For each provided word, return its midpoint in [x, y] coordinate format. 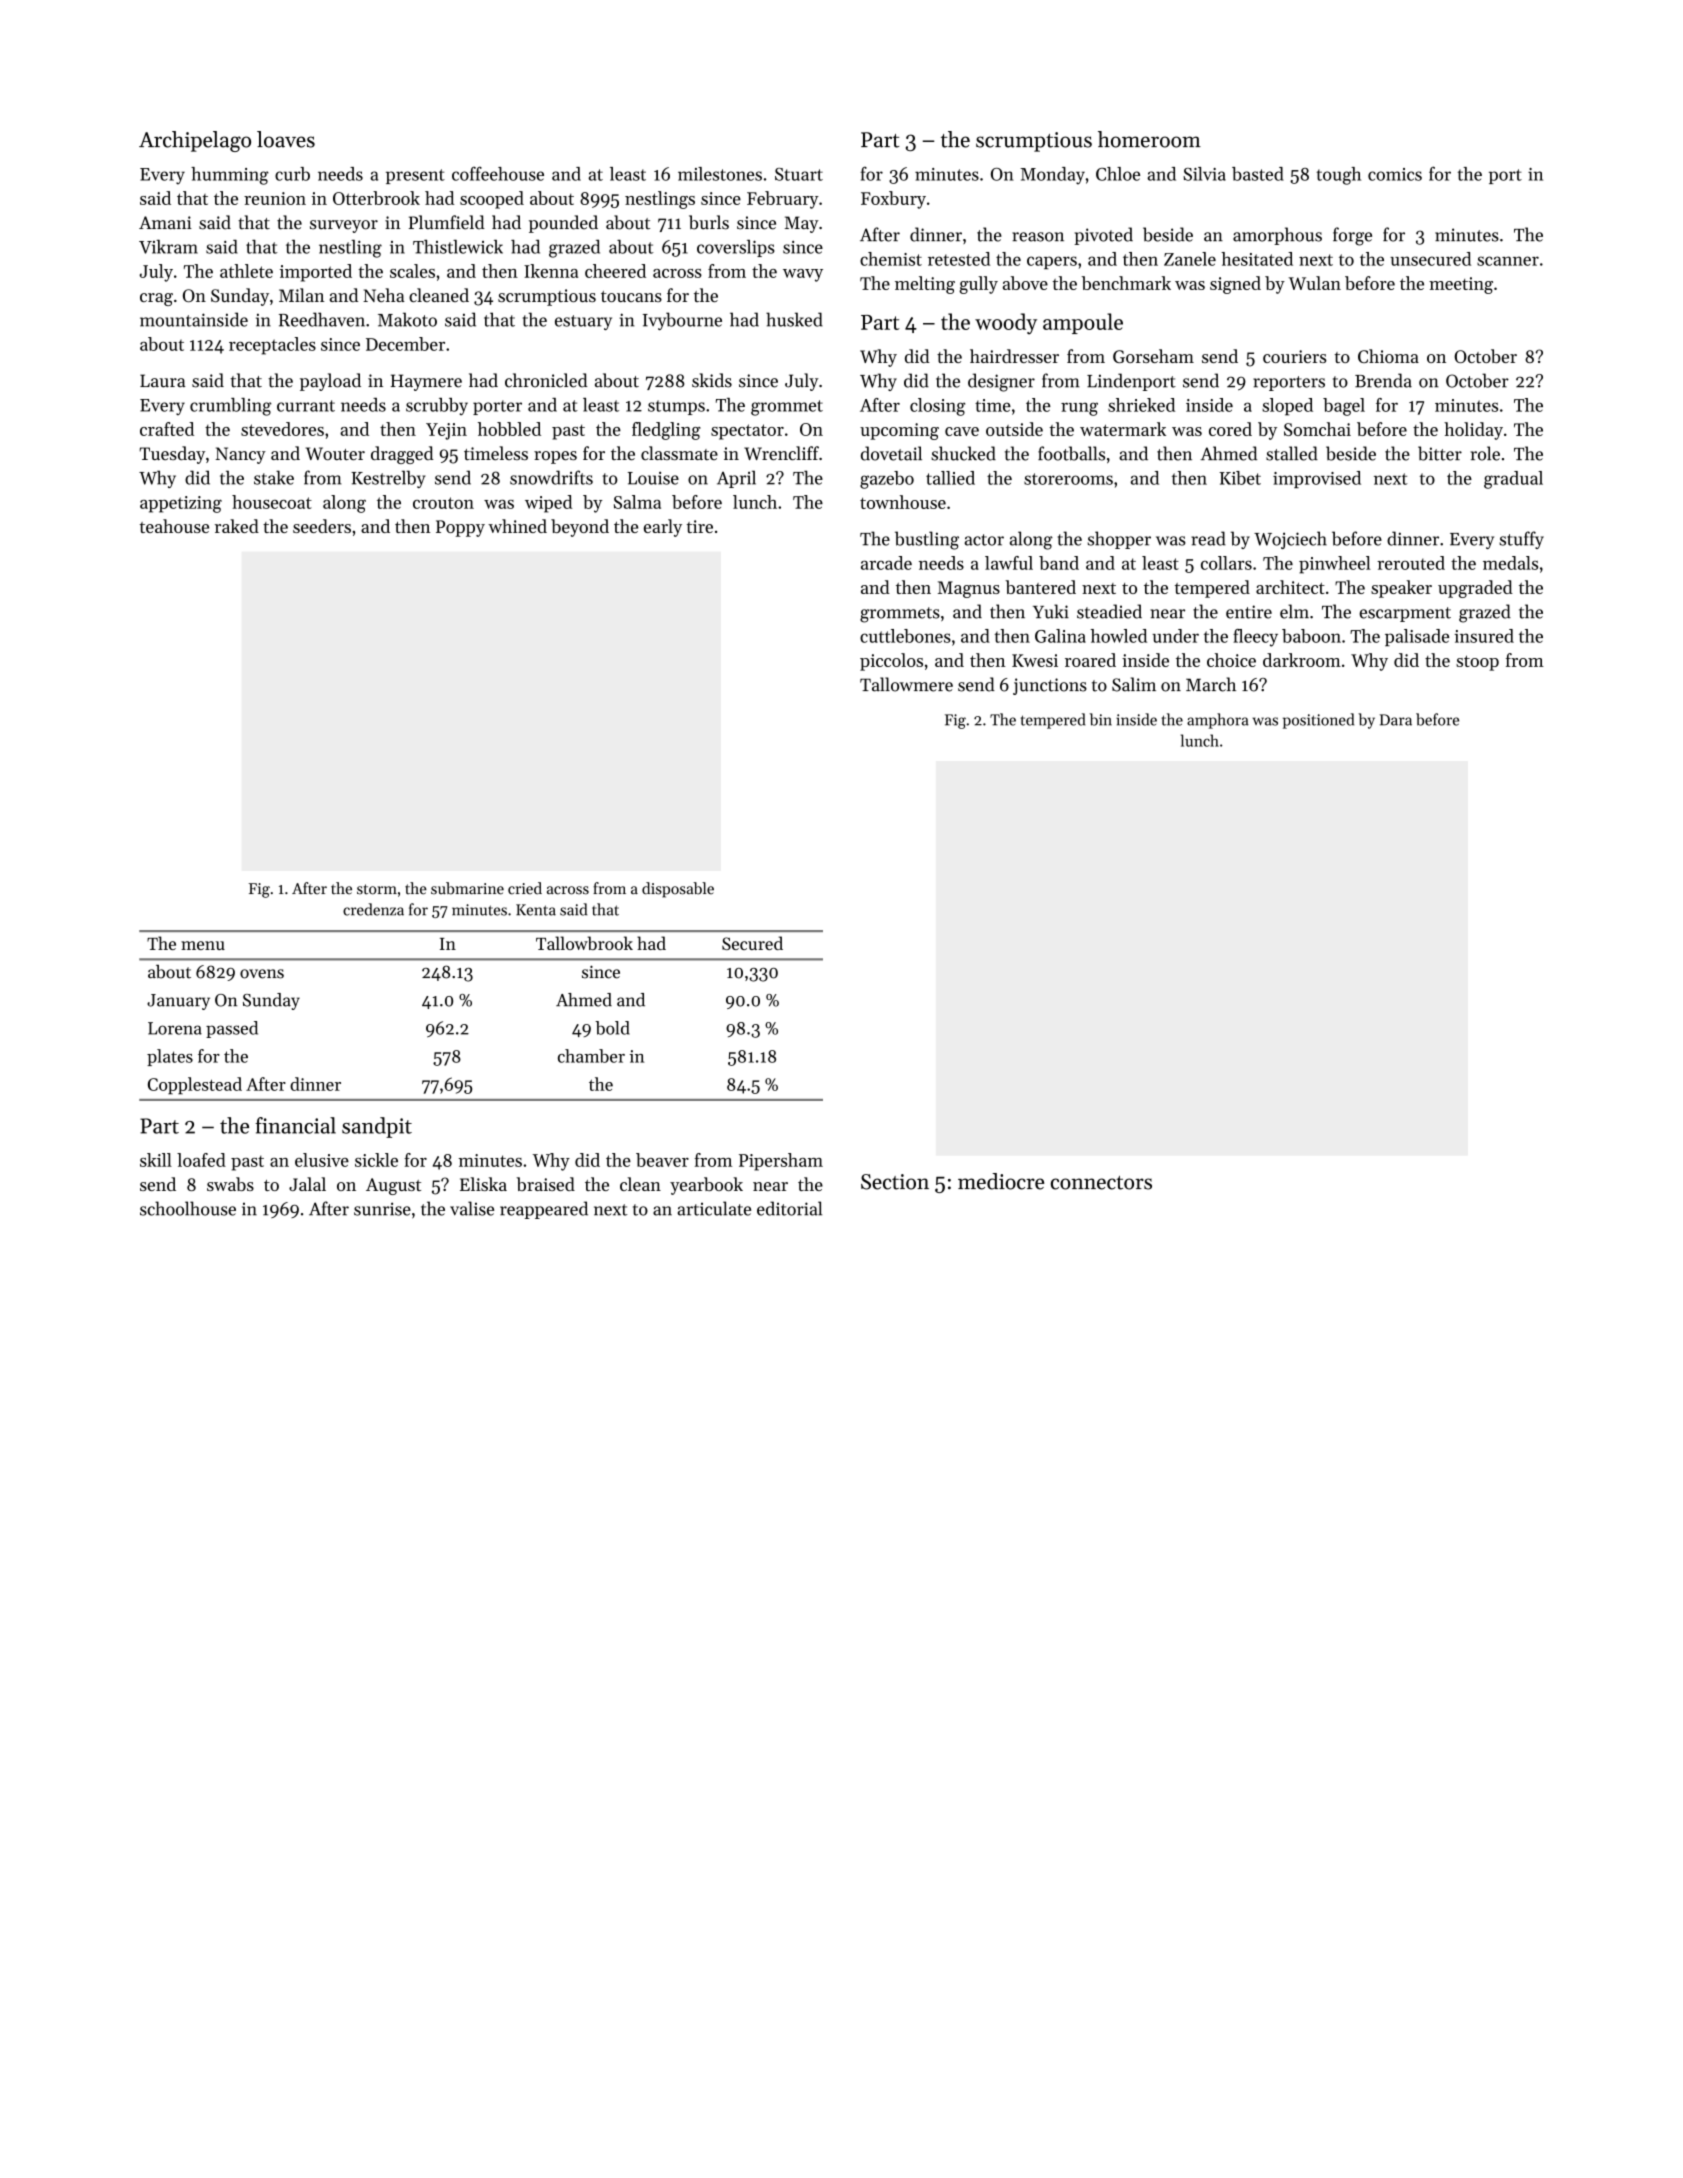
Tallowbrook [584, 943]
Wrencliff [781, 453]
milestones [720, 174]
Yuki [1051, 611]
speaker [1401, 589]
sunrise [382, 1209]
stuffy [1521, 540]
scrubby [437, 406]
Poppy [460, 528]
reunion [275, 198]
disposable [678, 890]
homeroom [1149, 139]
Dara [1396, 720]
